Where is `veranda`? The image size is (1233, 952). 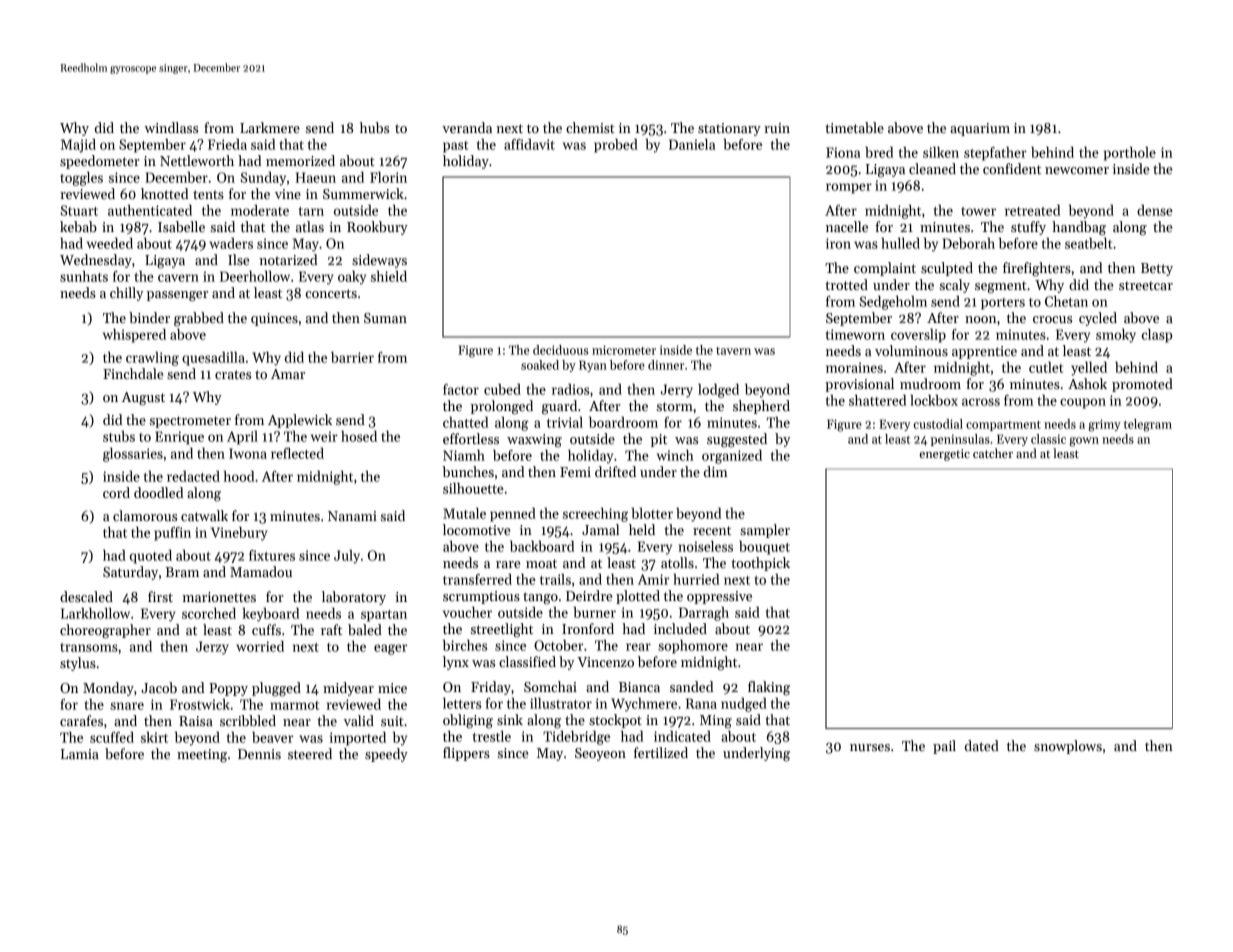
veranda is located at coordinates (467, 127).
